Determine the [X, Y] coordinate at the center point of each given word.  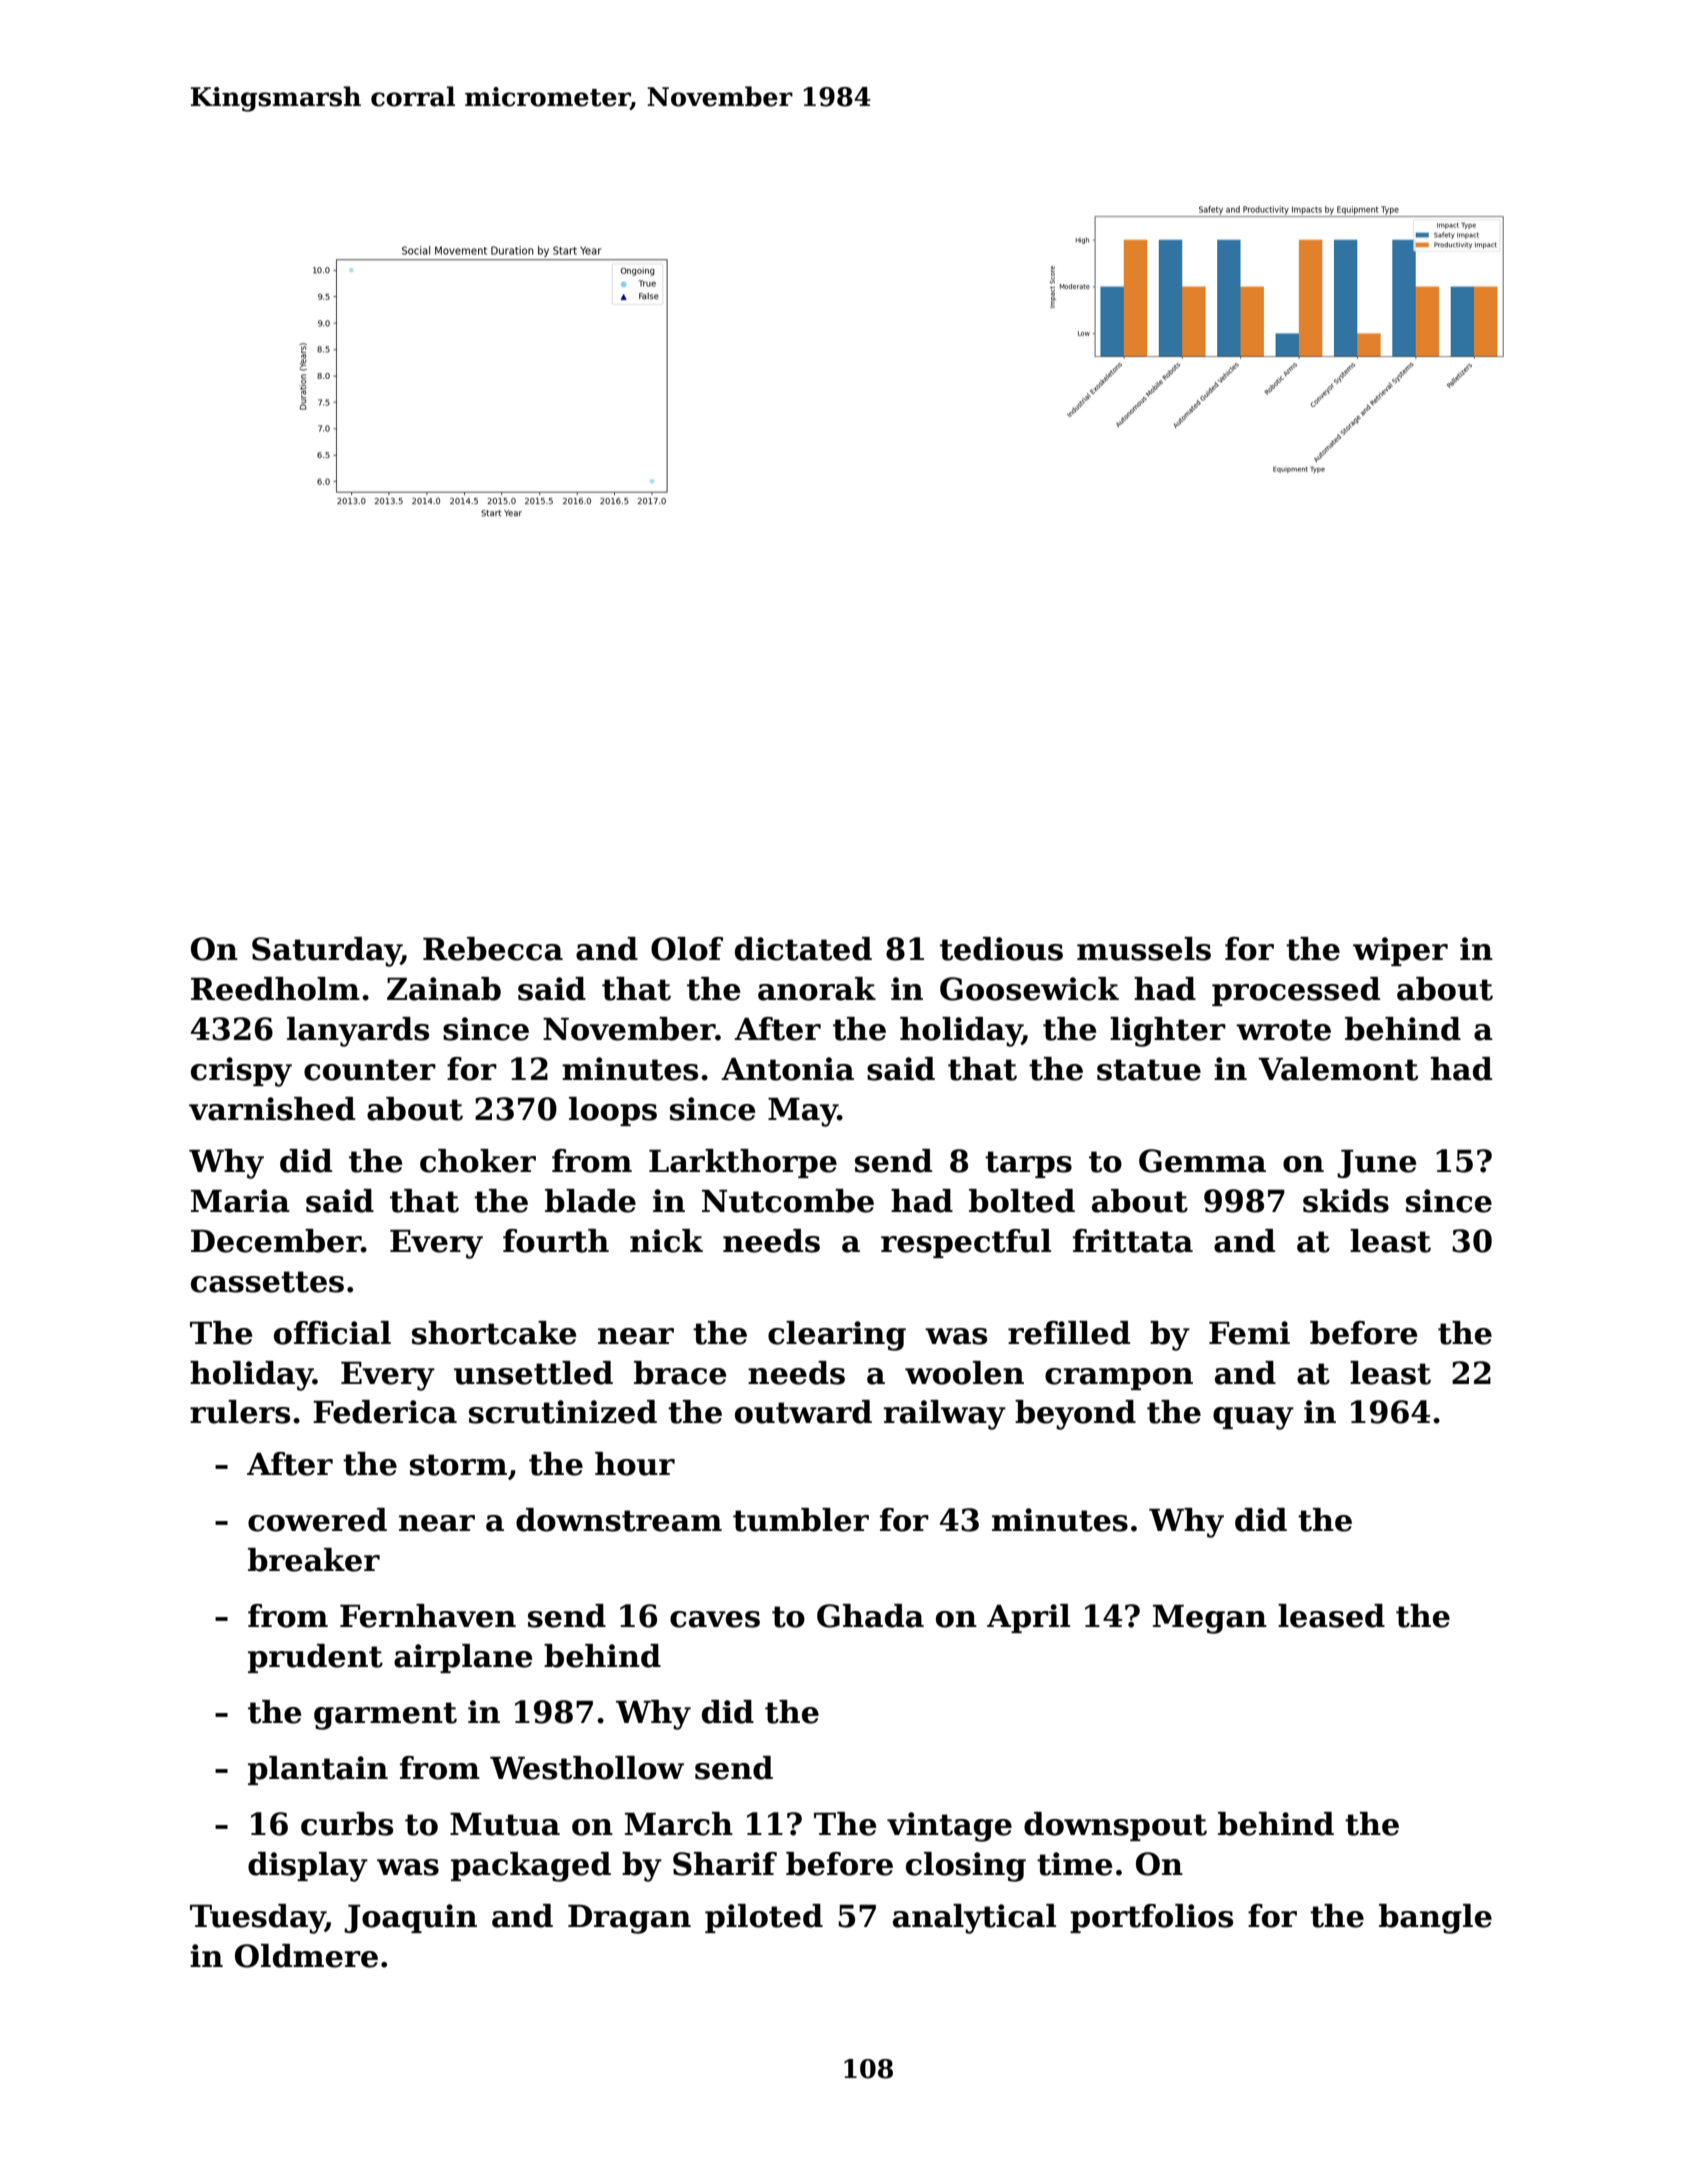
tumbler [801, 1520]
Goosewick [1029, 989]
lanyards [358, 1032]
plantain [318, 1770]
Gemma [1202, 1161]
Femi [1249, 1333]
